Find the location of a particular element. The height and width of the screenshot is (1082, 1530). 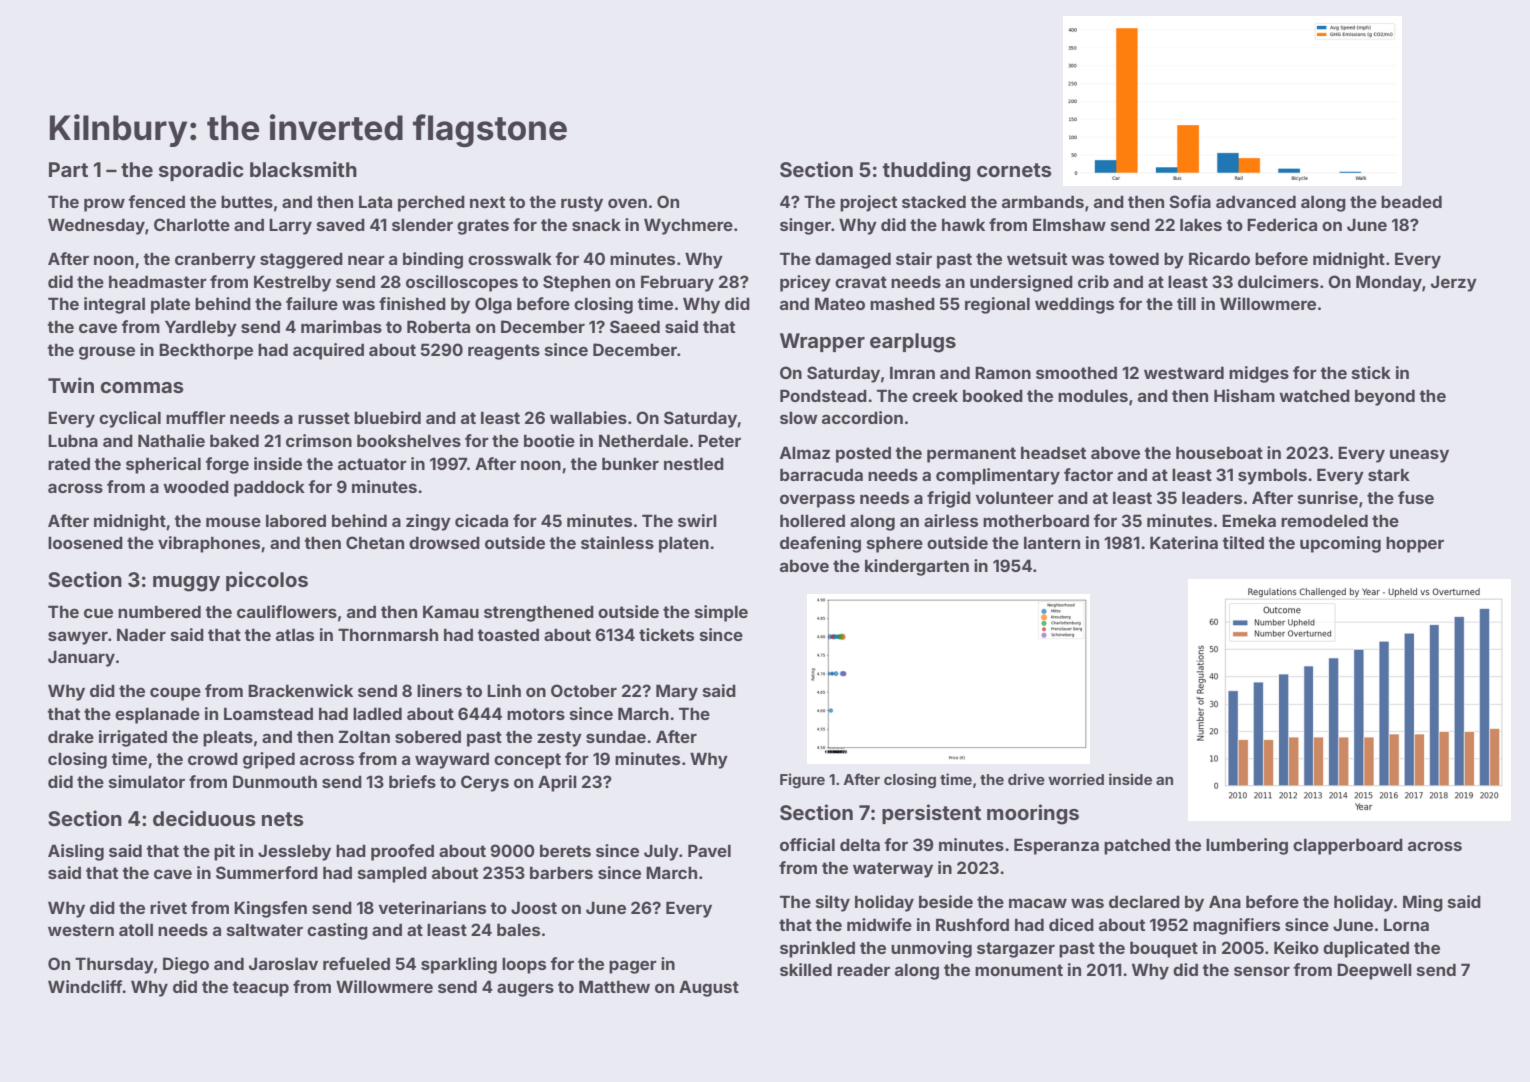

worried is located at coordinates (1076, 779).
